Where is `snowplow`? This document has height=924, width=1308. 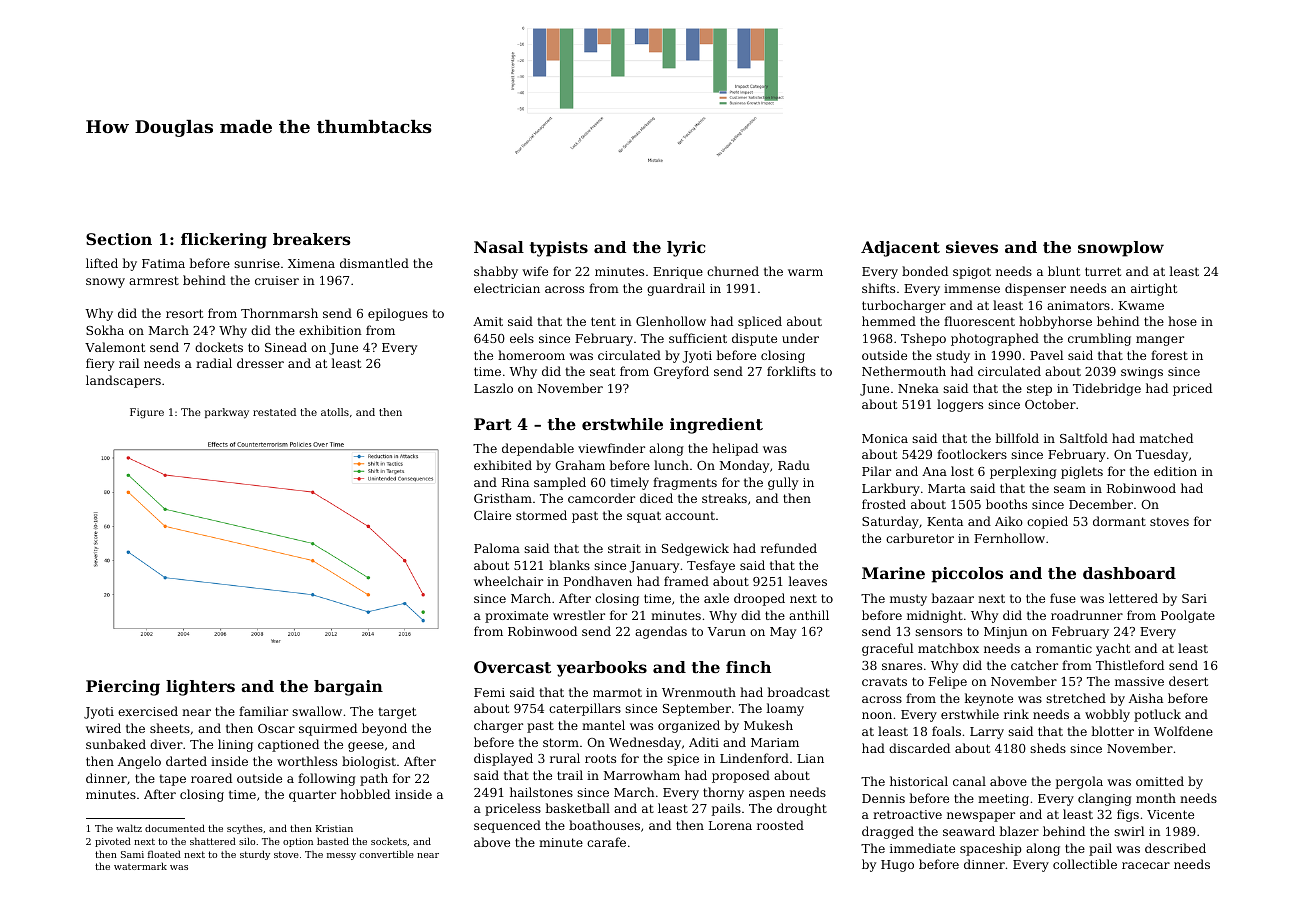
snowplow is located at coordinates (1121, 249).
